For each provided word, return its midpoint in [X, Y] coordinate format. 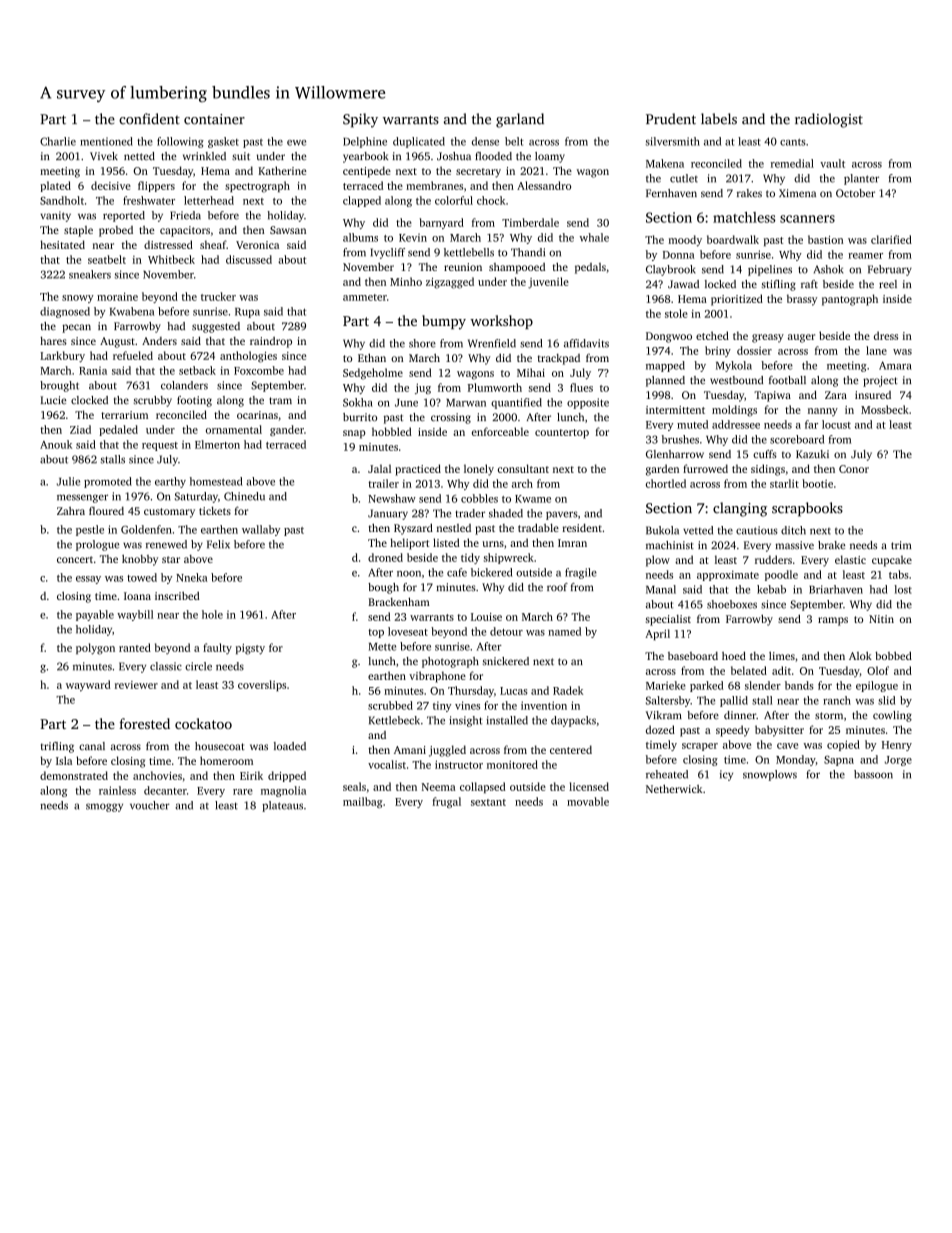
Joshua [454, 156]
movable [588, 801]
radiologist [829, 120]
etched [712, 335]
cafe [457, 572]
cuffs [765, 454]
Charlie [58, 141]
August [117, 342]
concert [75, 559]
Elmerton [217, 444]
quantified [516, 403]
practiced [418, 470]
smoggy [104, 807]
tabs [899, 574]
